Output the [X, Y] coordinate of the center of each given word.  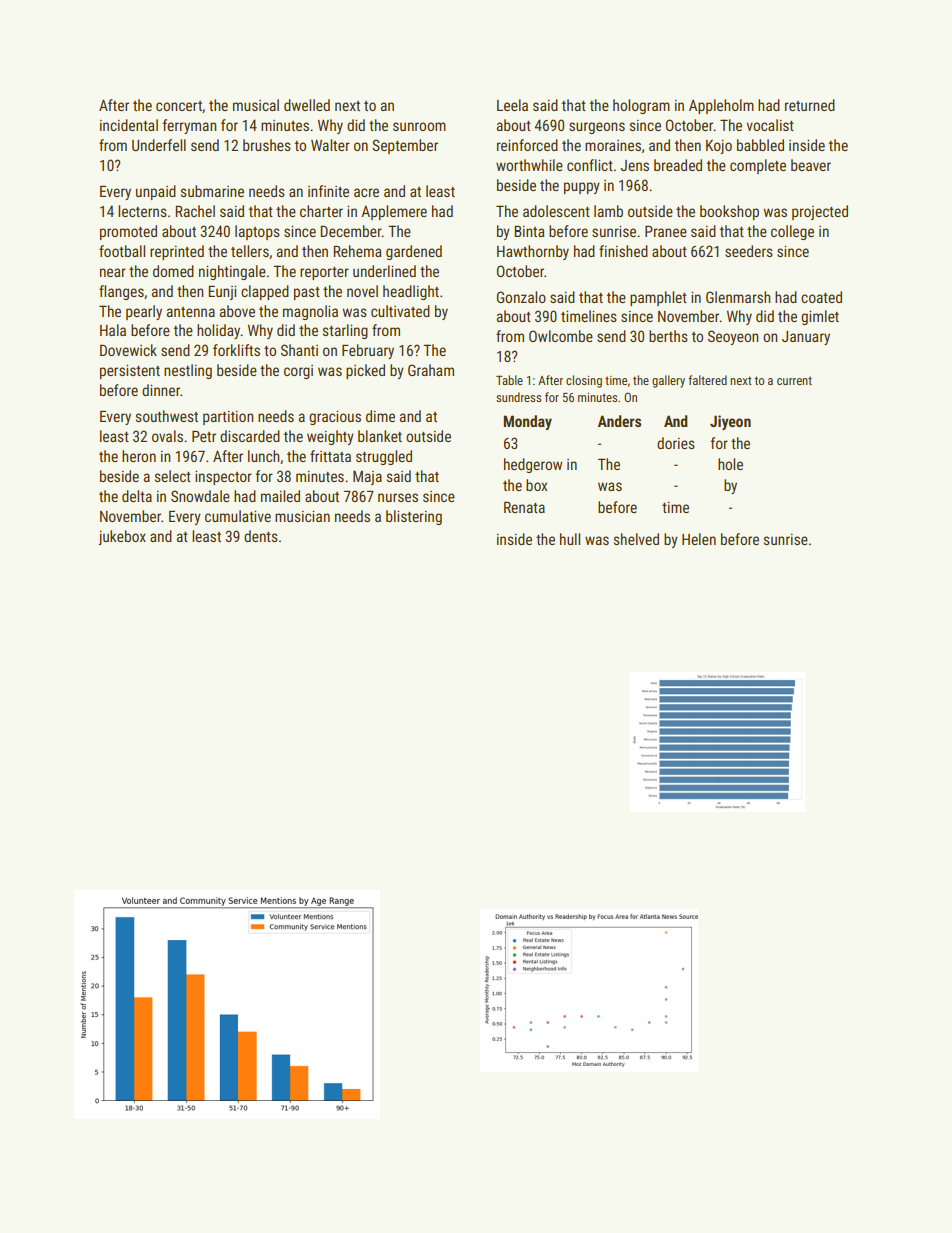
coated [821, 297]
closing [584, 381]
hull [570, 539]
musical [256, 105]
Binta [529, 231]
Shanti [299, 350]
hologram [641, 106]
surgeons [597, 128]
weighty [330, 437]
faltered [707, 380]
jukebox [122, 537]
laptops [257, 232]
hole [730, 464]
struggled [384, 457]
